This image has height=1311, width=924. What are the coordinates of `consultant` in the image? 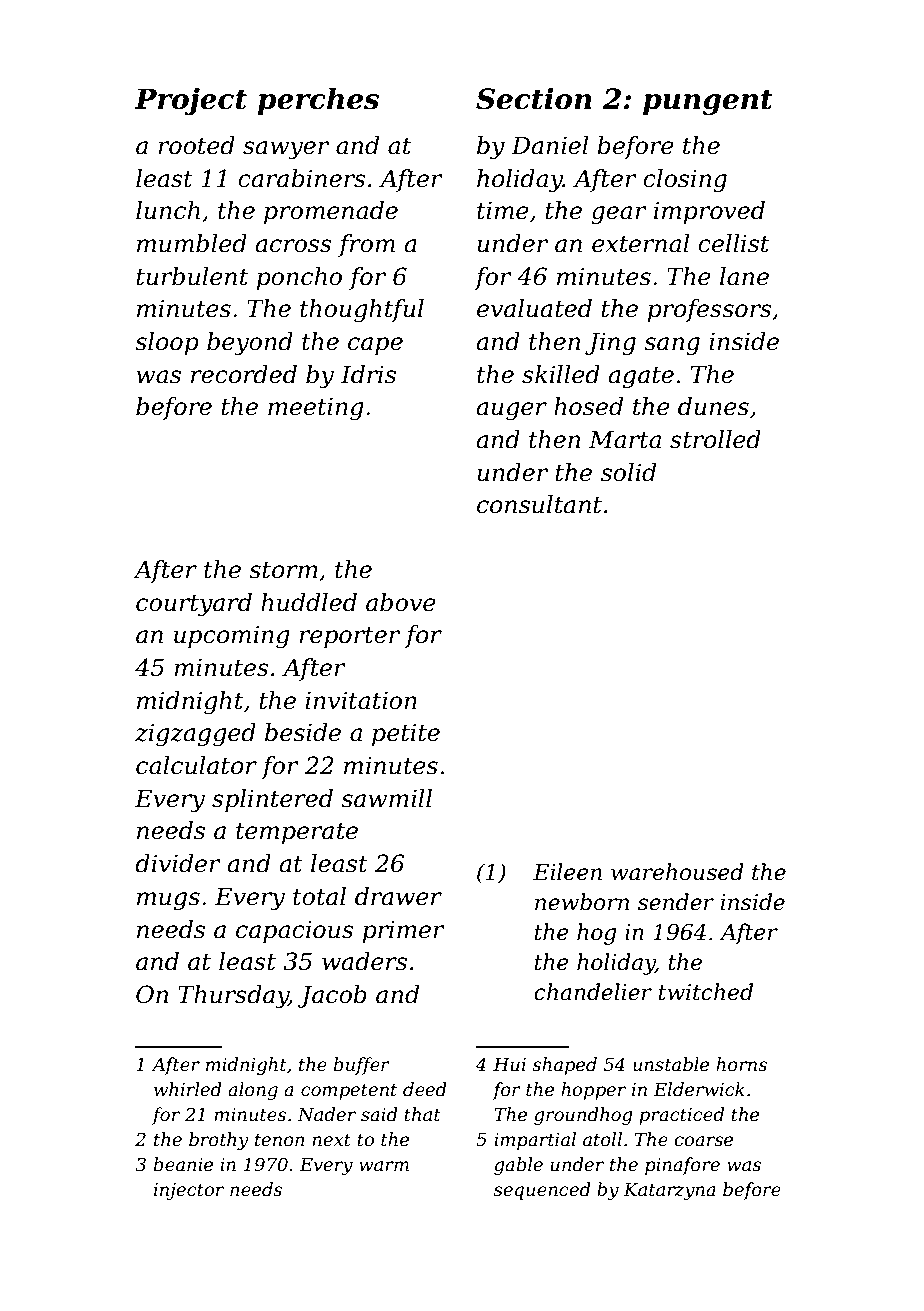 It's located at (539, 504).
